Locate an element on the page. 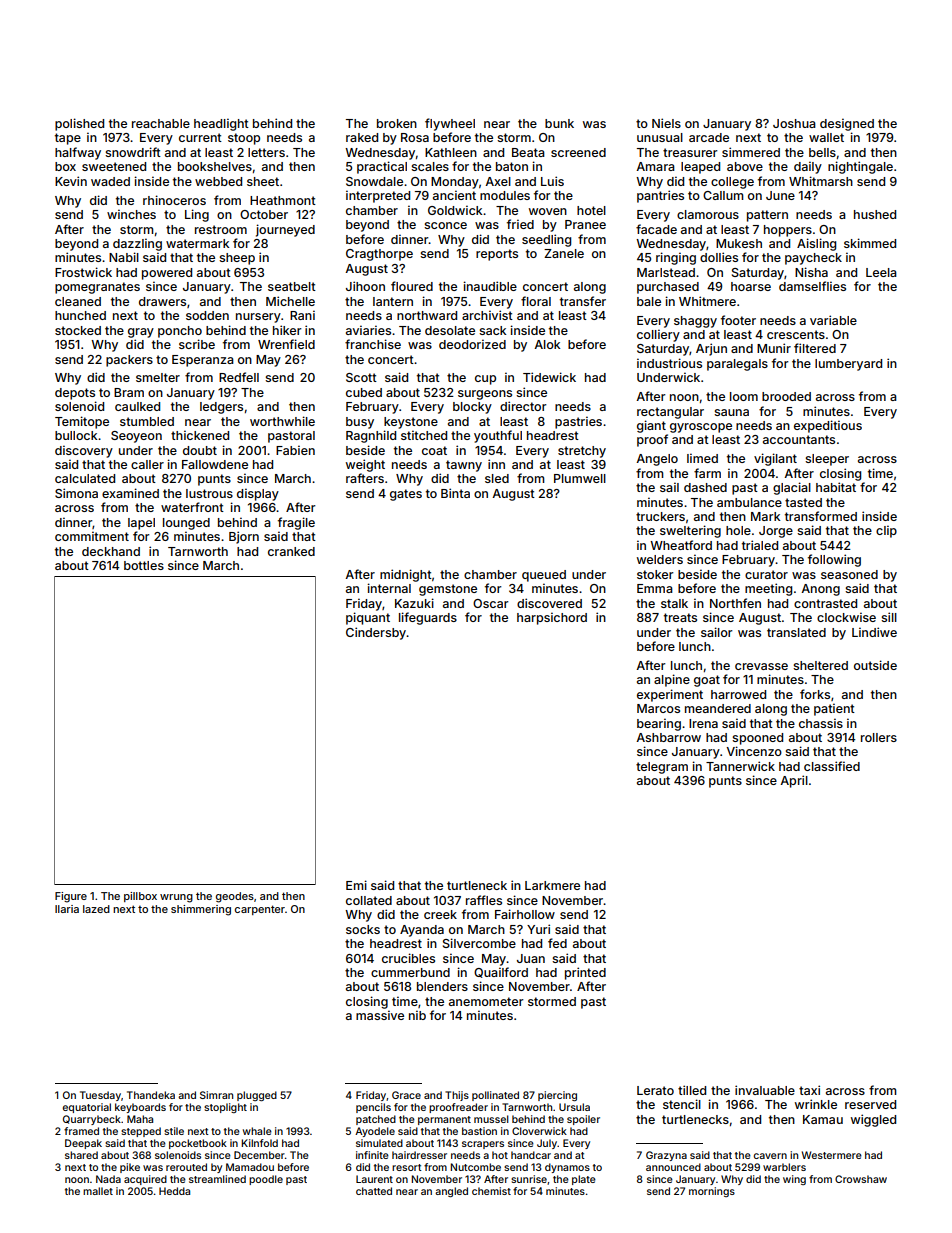 The image size is (952, 1233). sleeper is located at coordinates (827, 460).
